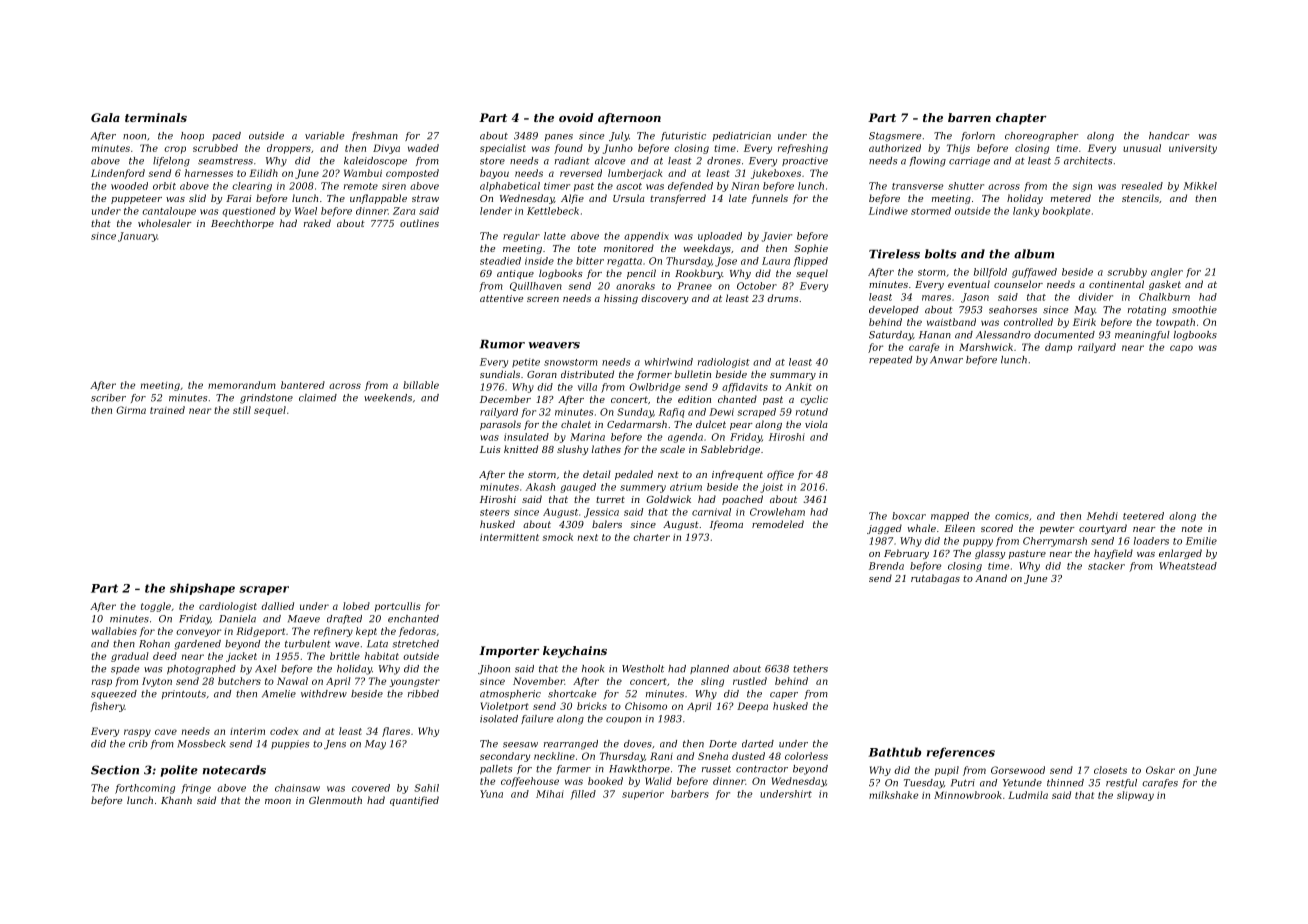 The height and width of the image is (924, 1308). I want to click on slipway, so click(1135, 796).
